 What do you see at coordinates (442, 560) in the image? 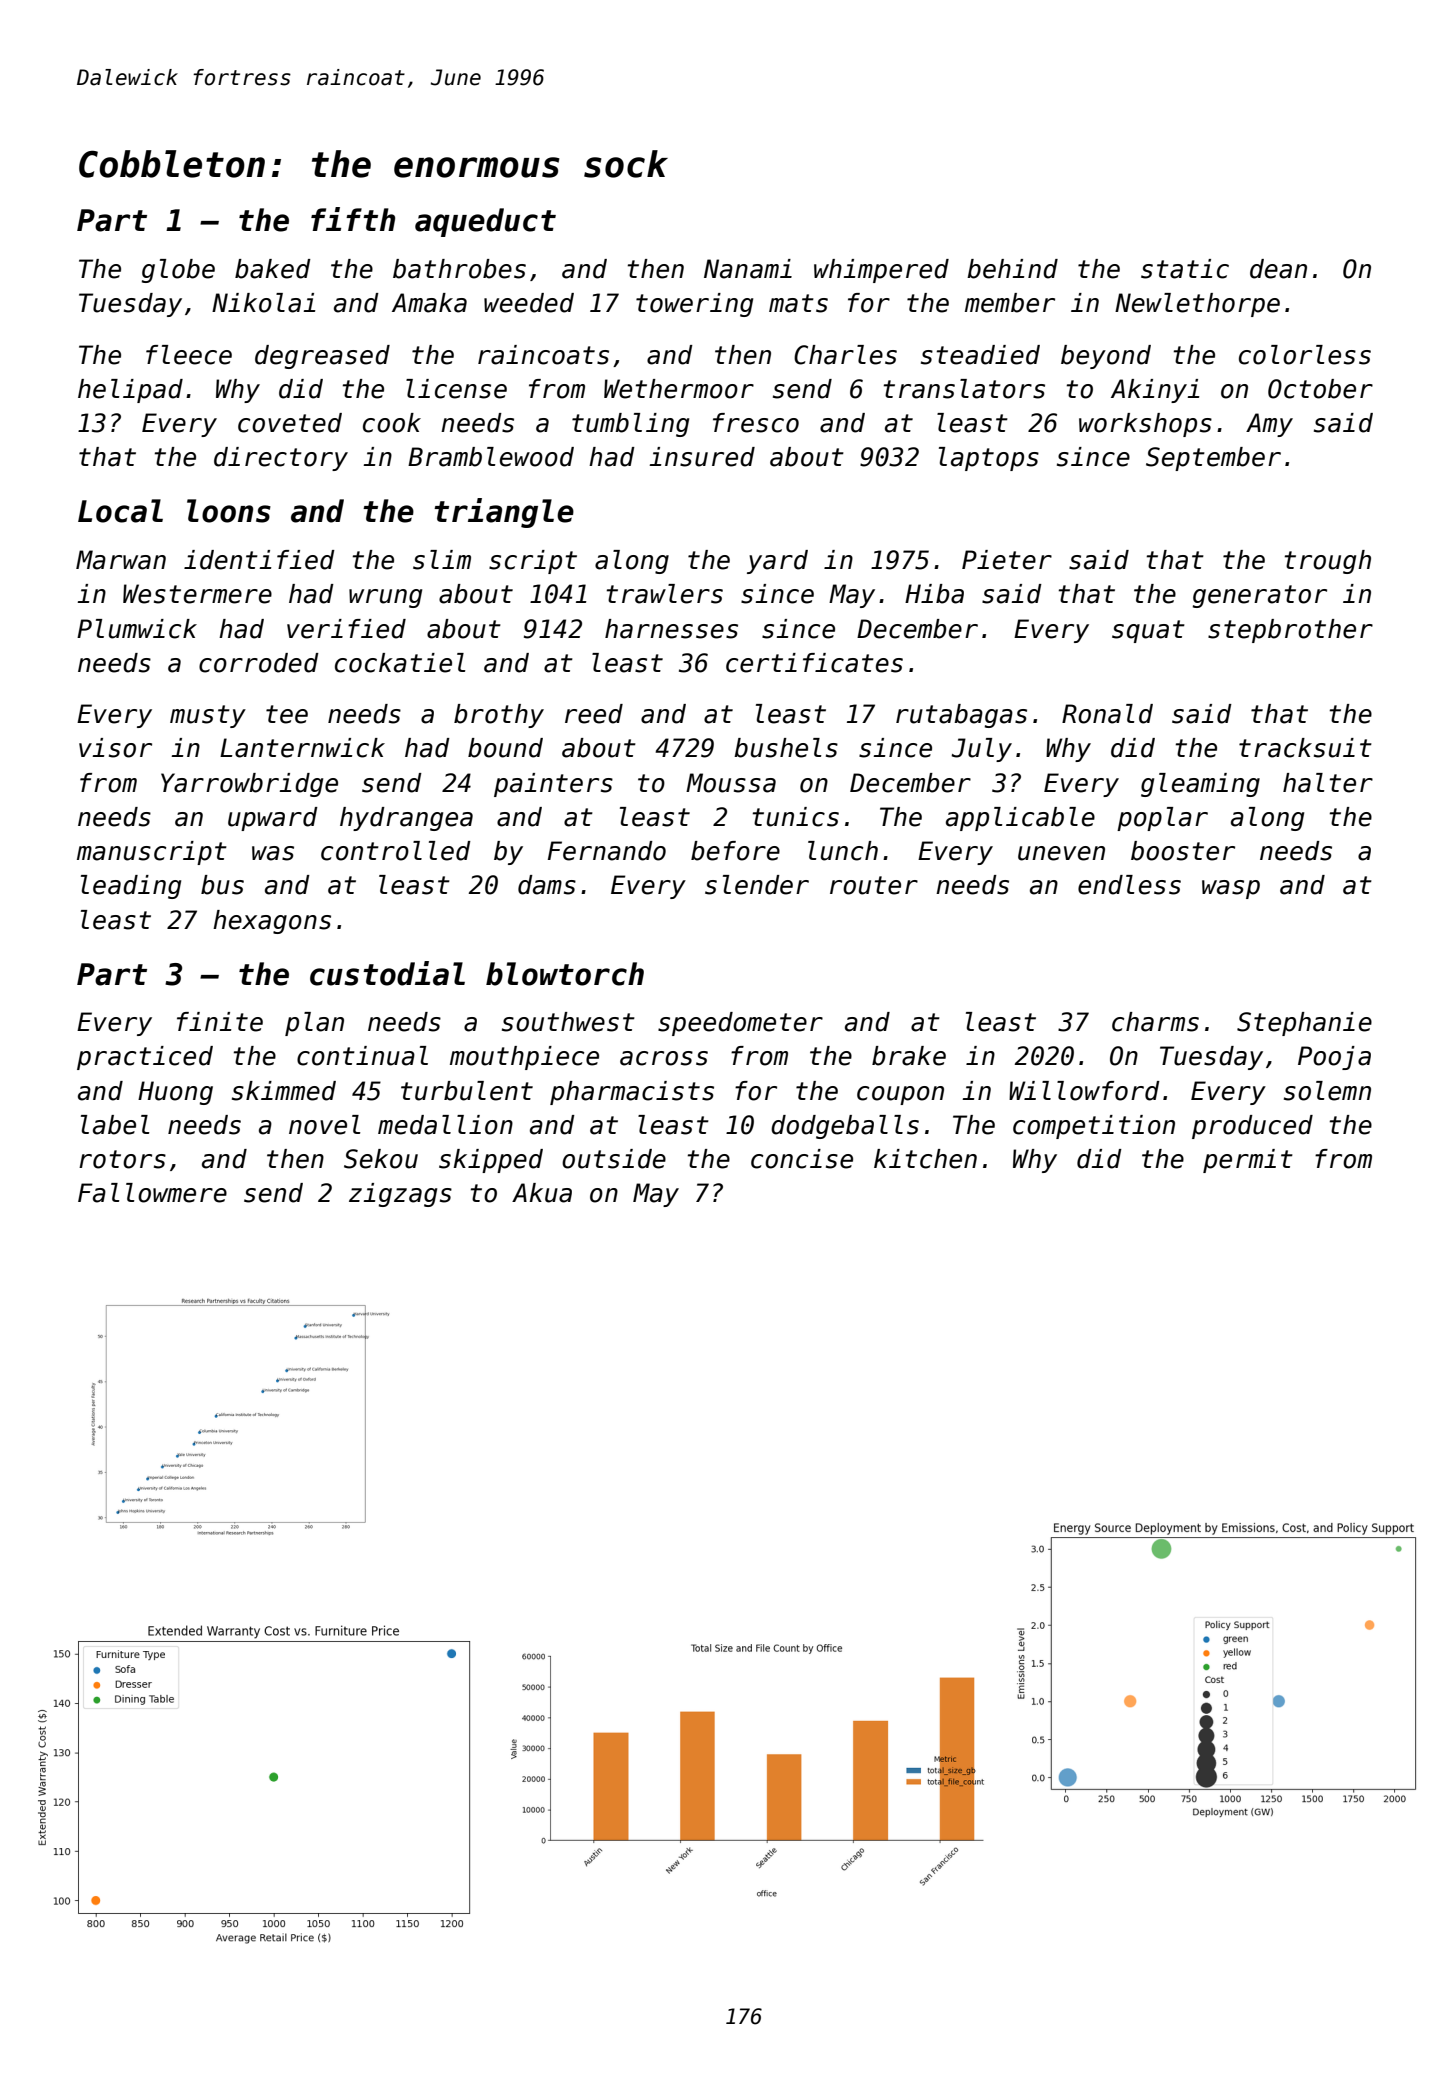
I see `slim` at bounding box center [442, 560].
